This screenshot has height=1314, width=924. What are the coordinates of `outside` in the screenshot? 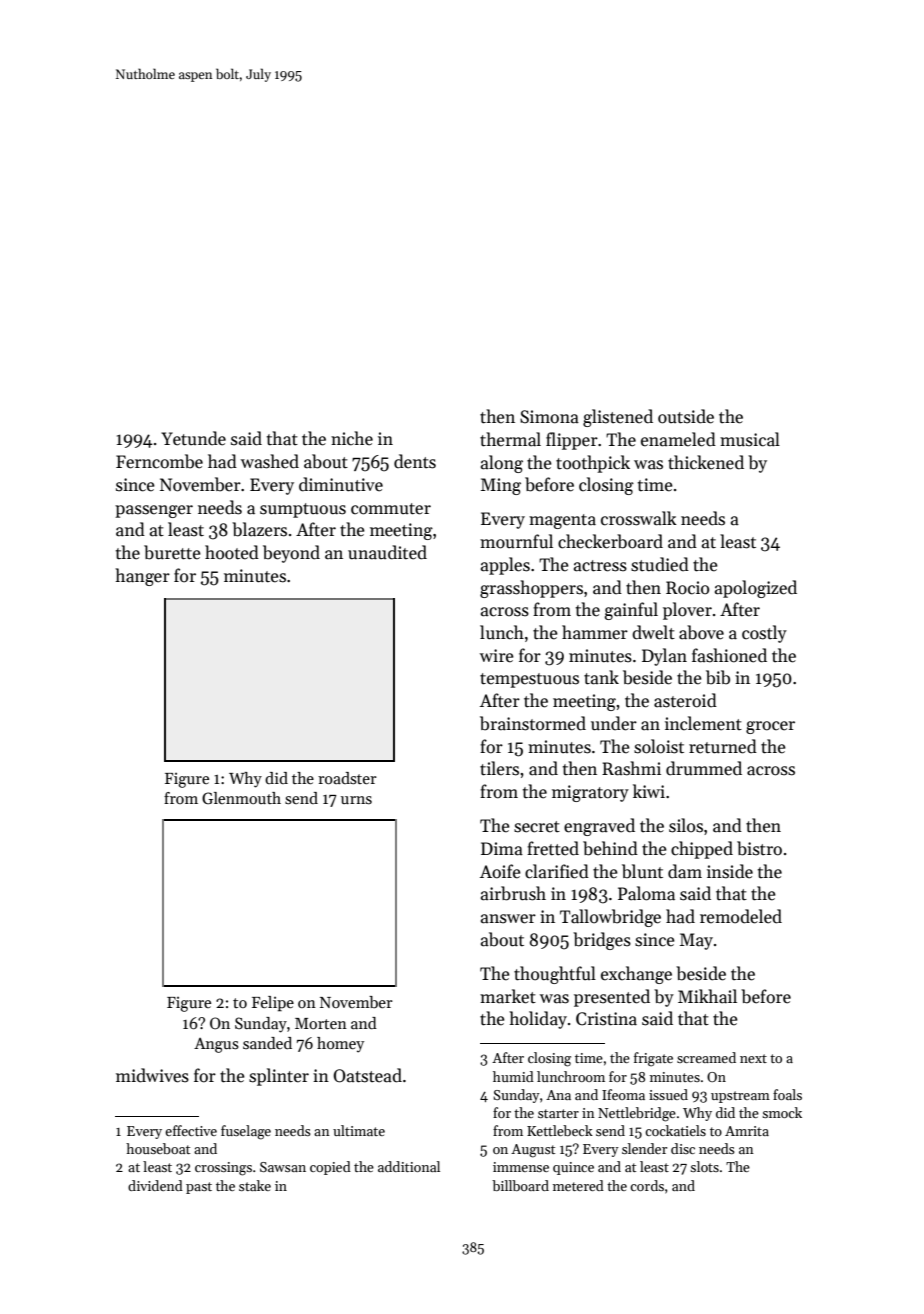 It's located at (686, 416).
